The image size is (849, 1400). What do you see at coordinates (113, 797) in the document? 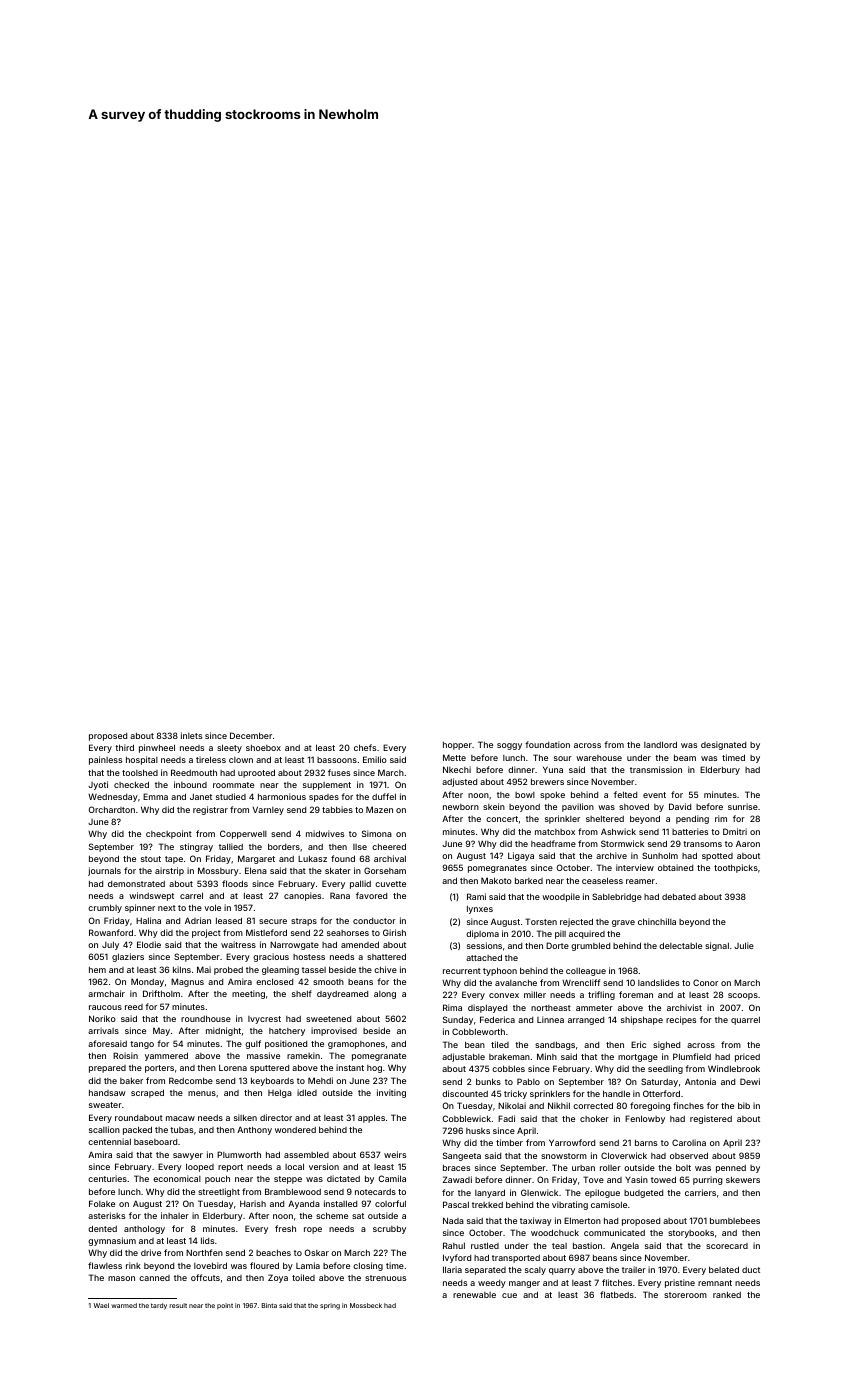
I see `Wednesday` at bounding box center [113, 797].
